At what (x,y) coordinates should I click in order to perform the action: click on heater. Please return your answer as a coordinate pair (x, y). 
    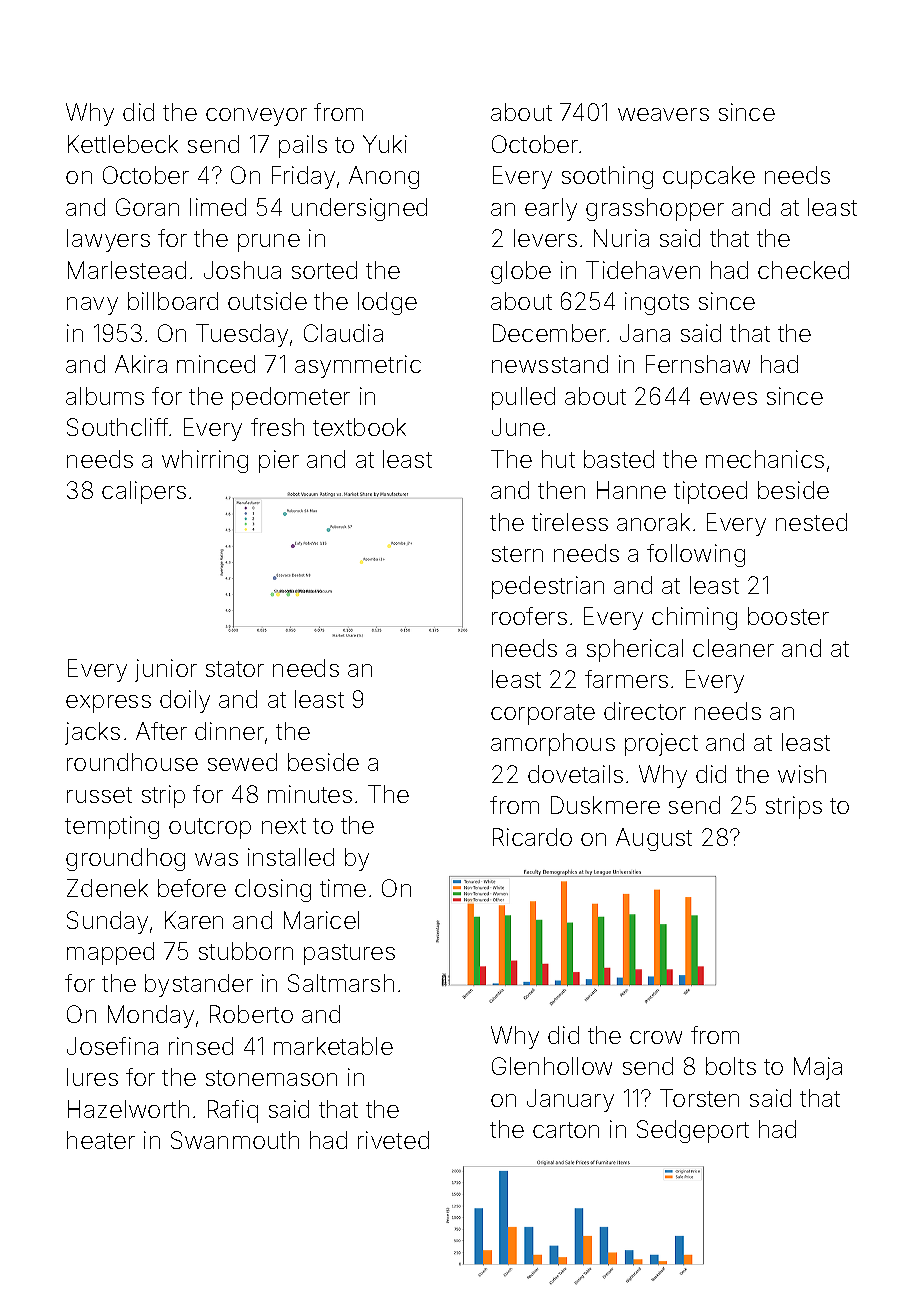
    Looking at the image, I should click on (101, 1140).
